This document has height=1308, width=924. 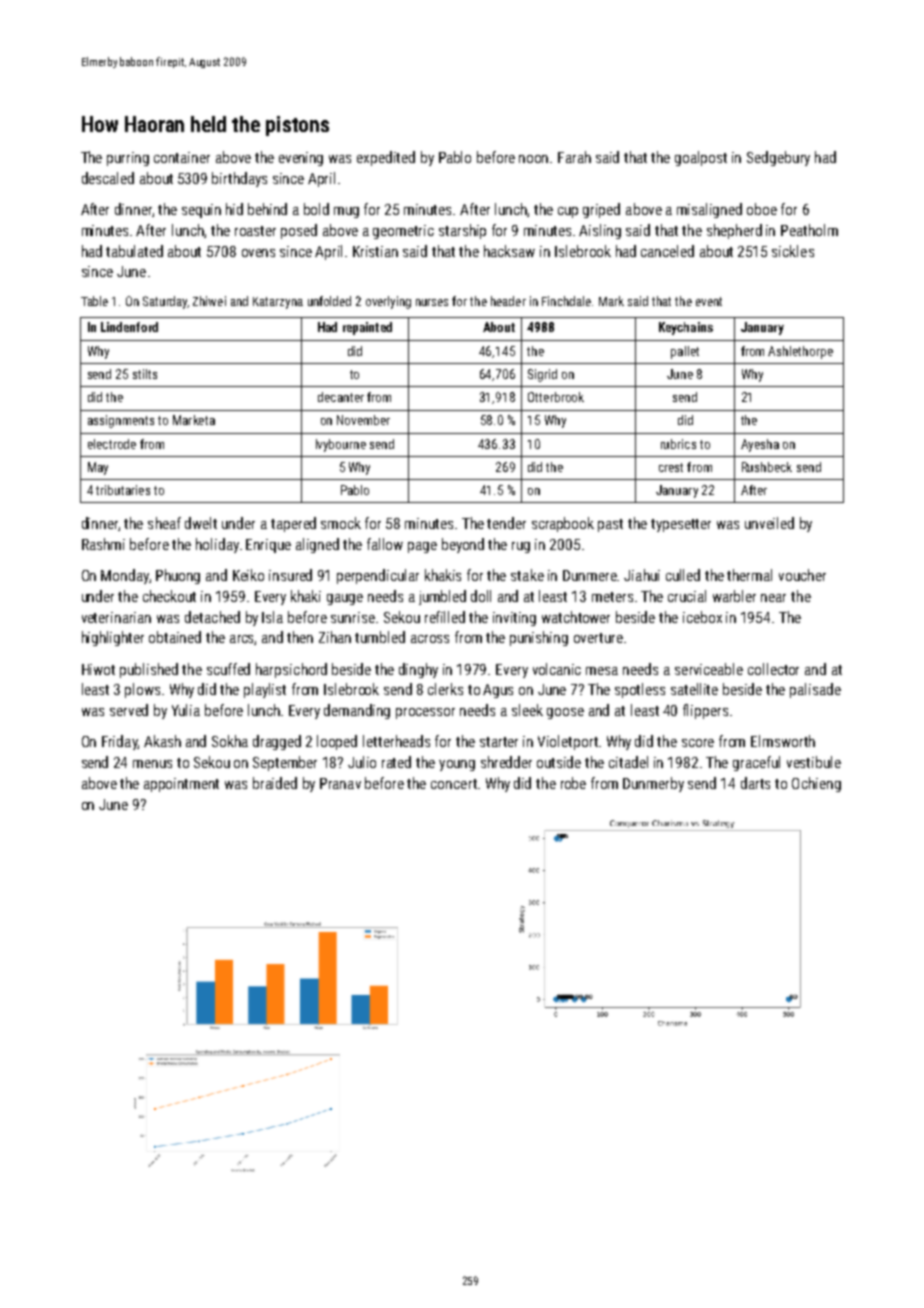 What do you see at coordinates (108, 178) in the document?
I see `descaled` at bounding box center [108, 178].
